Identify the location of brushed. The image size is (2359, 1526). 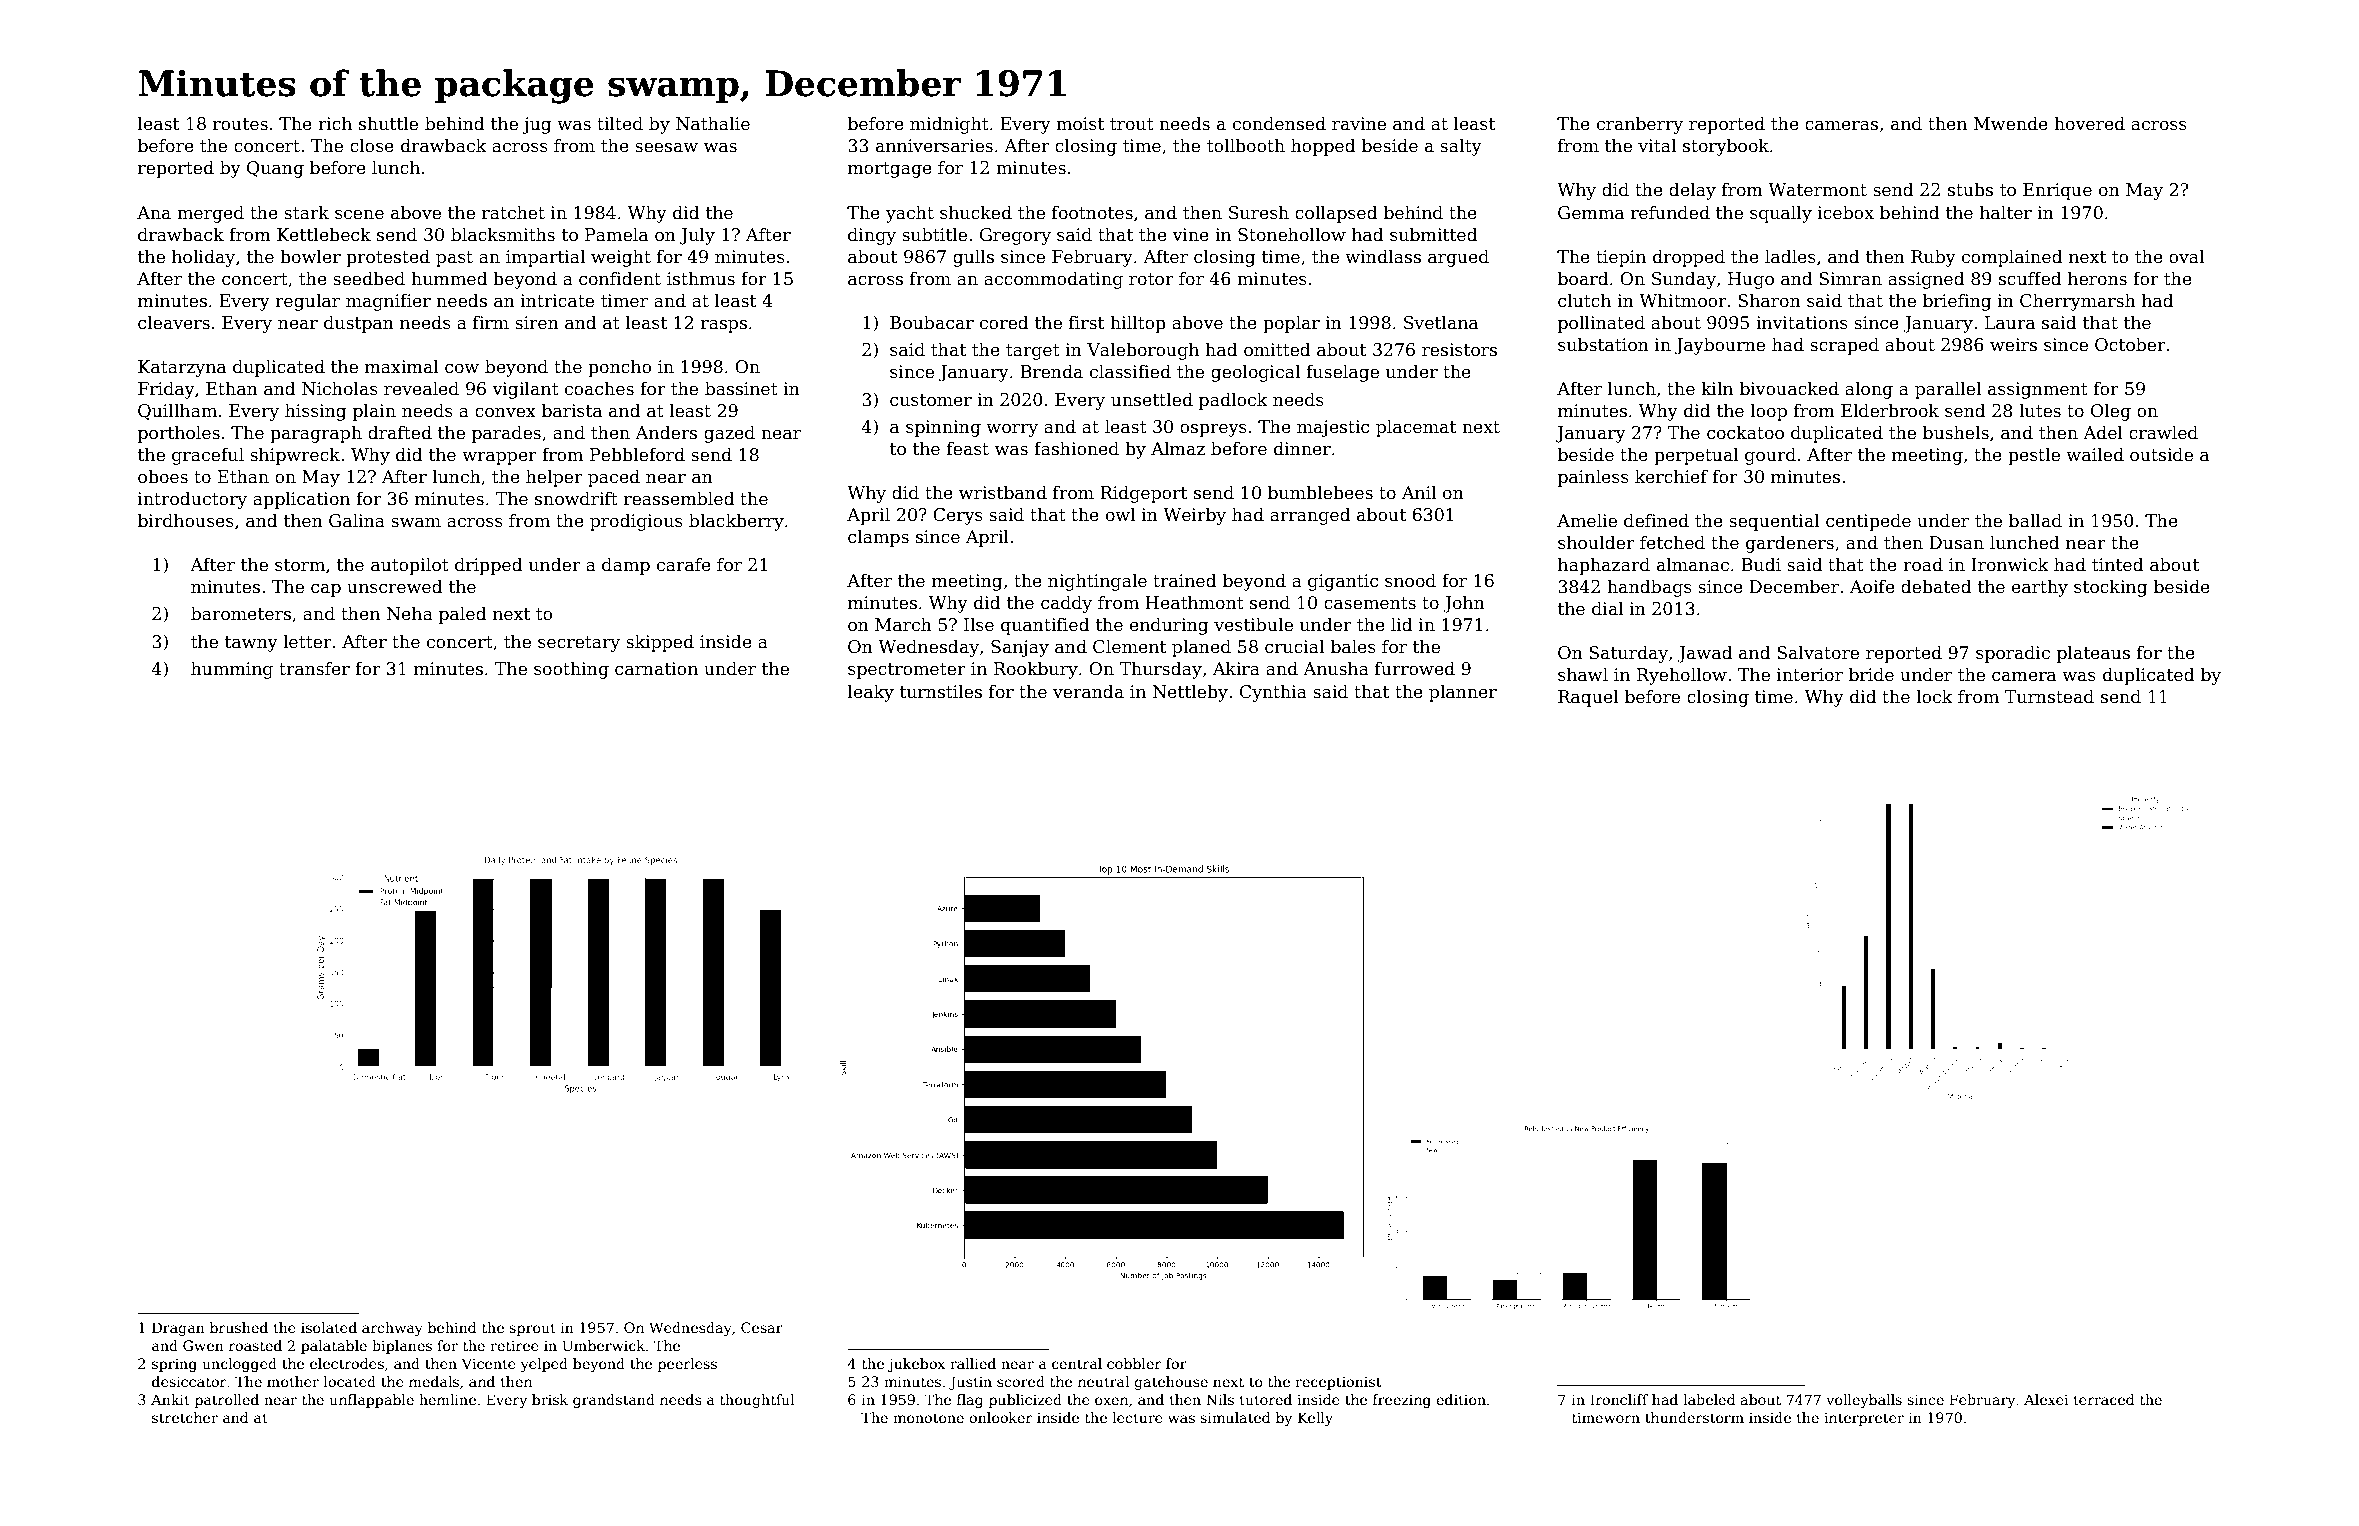
(239, 1327).
